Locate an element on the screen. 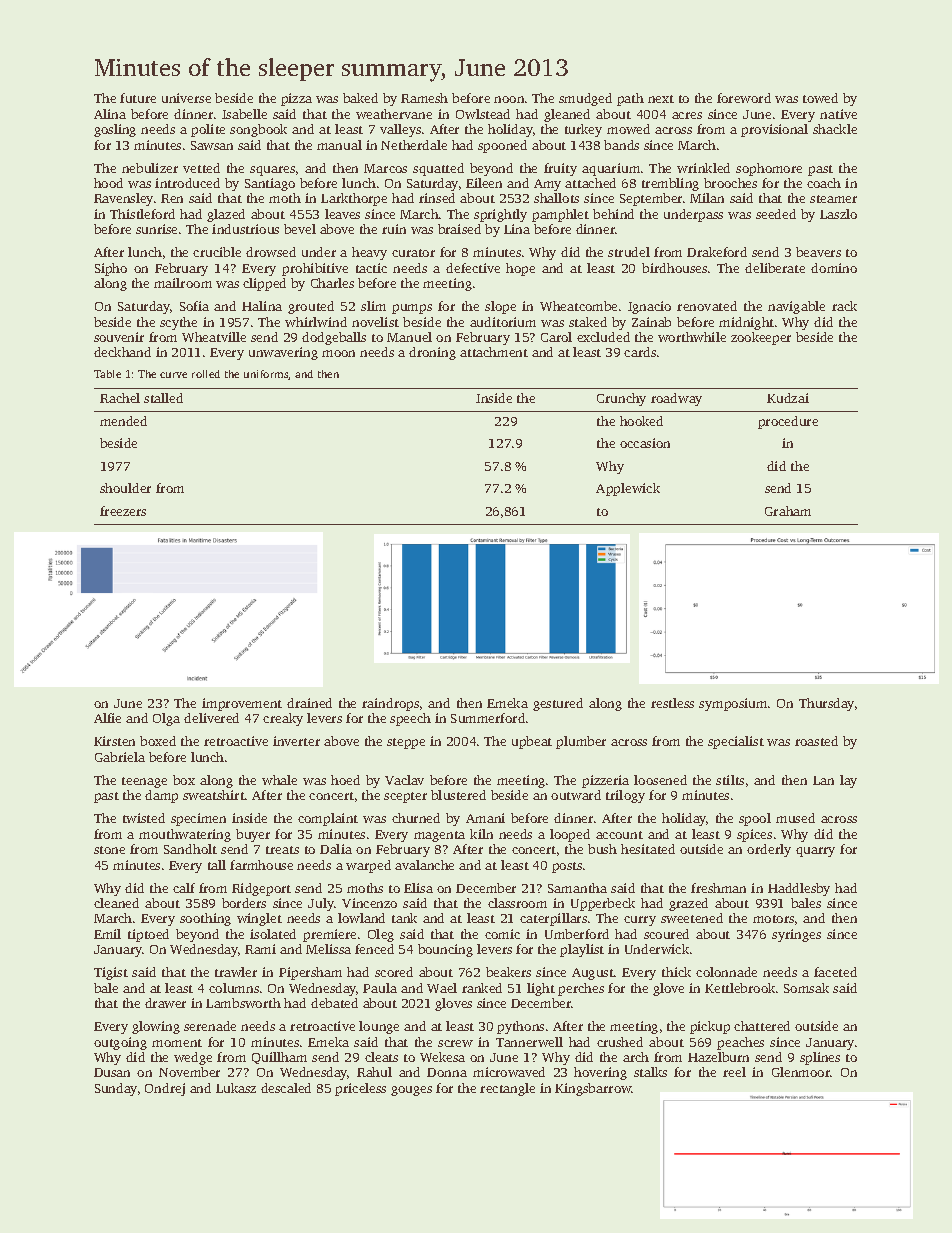 This screenshot has width=952, height=1233. crucible is located at coordinates (217, 252).
